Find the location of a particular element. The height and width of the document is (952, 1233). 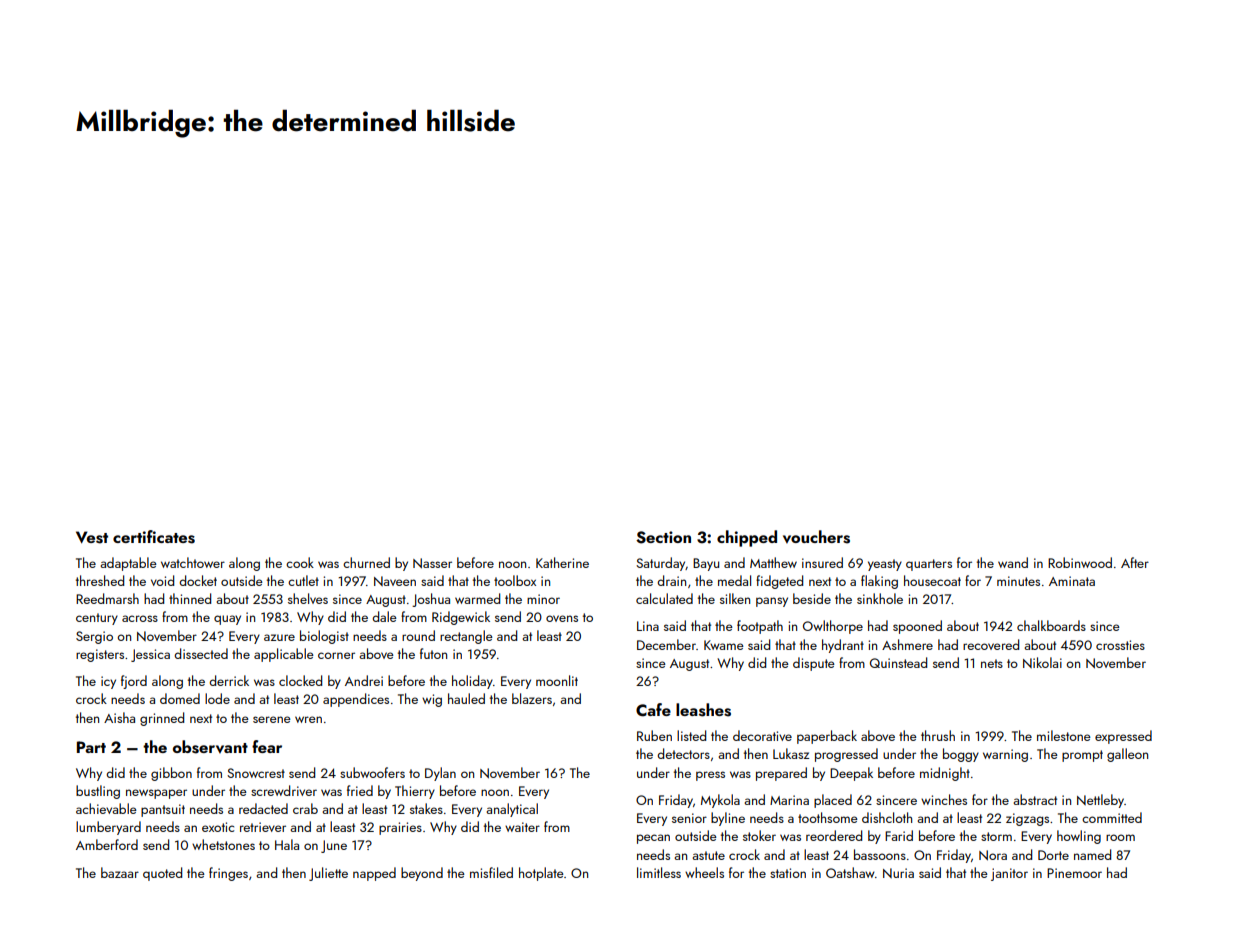

Nikolai is located at coordinates (1042, 662).
